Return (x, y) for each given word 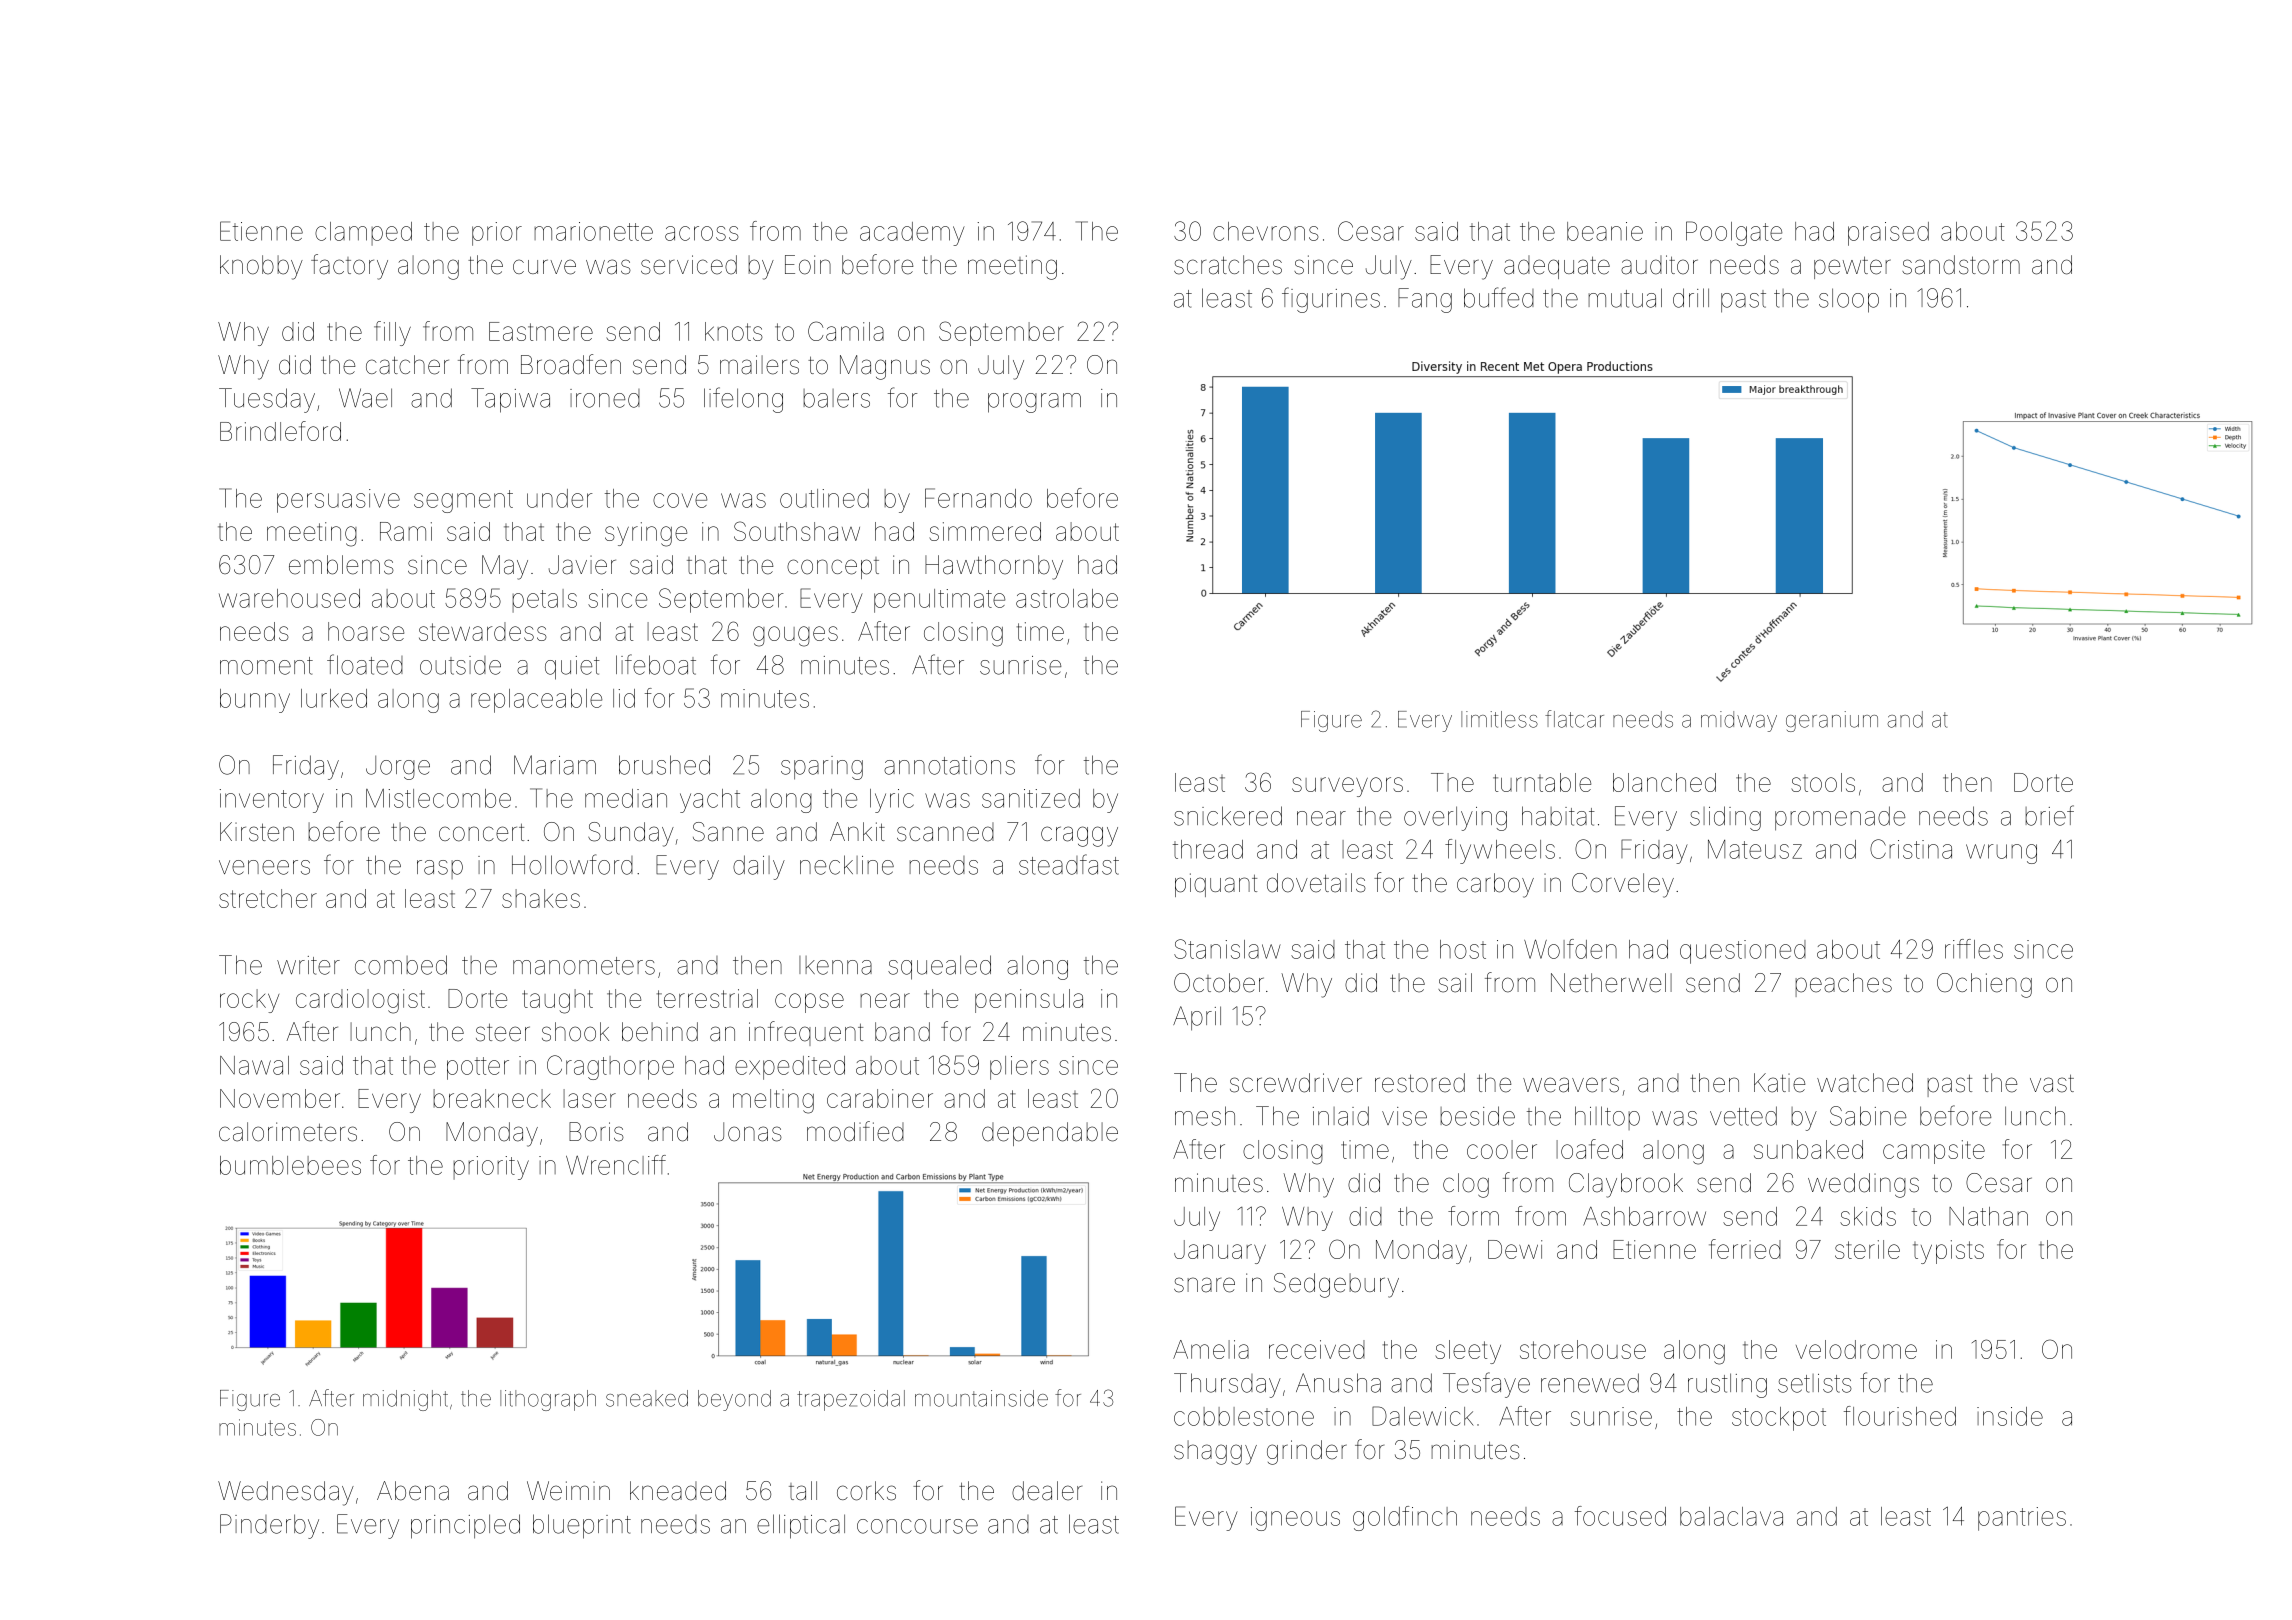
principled (465, 1526)
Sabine (1868, 1116)
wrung (2001, 854)
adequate (1557, 267)
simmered (985, 531)
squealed (939, 967)
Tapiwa (510, 400)
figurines (1331, 300)
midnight (405, 1400)
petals (544, 601)
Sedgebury (1336, 1285)
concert (481, 832)
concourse (917, 1526)
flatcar (1574, 719)
